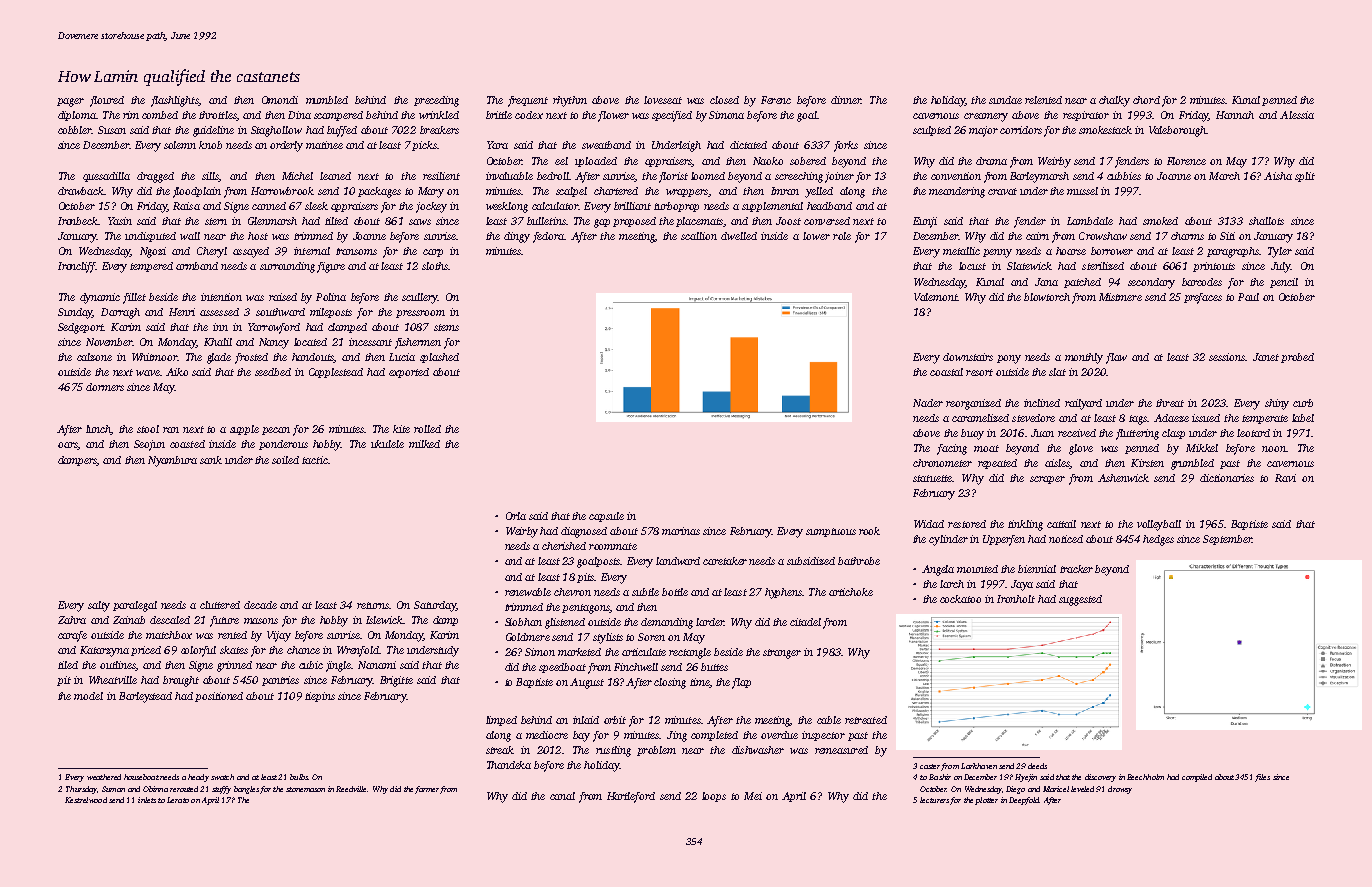 Image resolution: width=1372 pixels, height=887 pixels. Describe the element at coordinates (977, 569) in the document. I see `mounted` at that location.
